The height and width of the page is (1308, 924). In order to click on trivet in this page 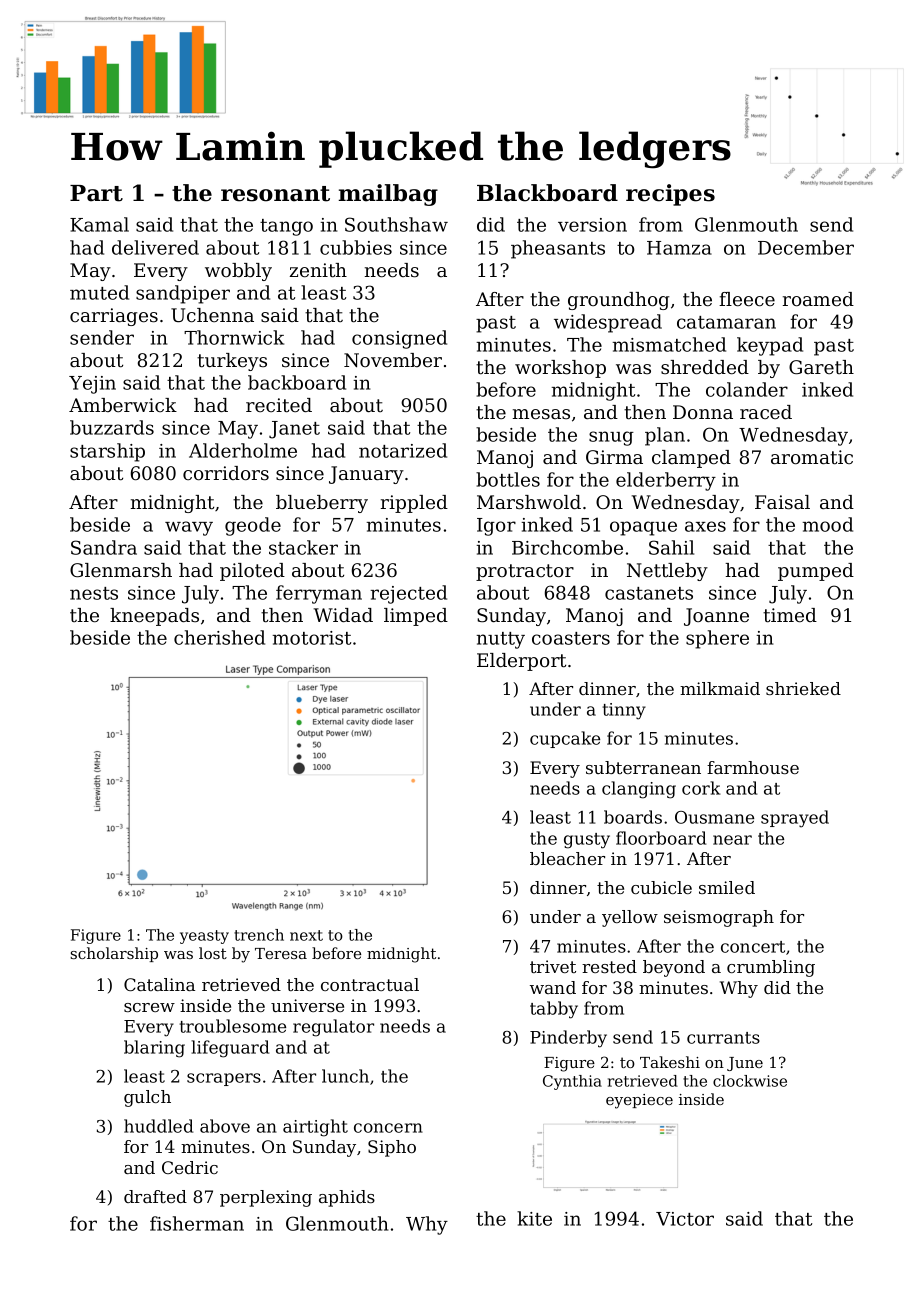, I will do `click(553, 966)`.
